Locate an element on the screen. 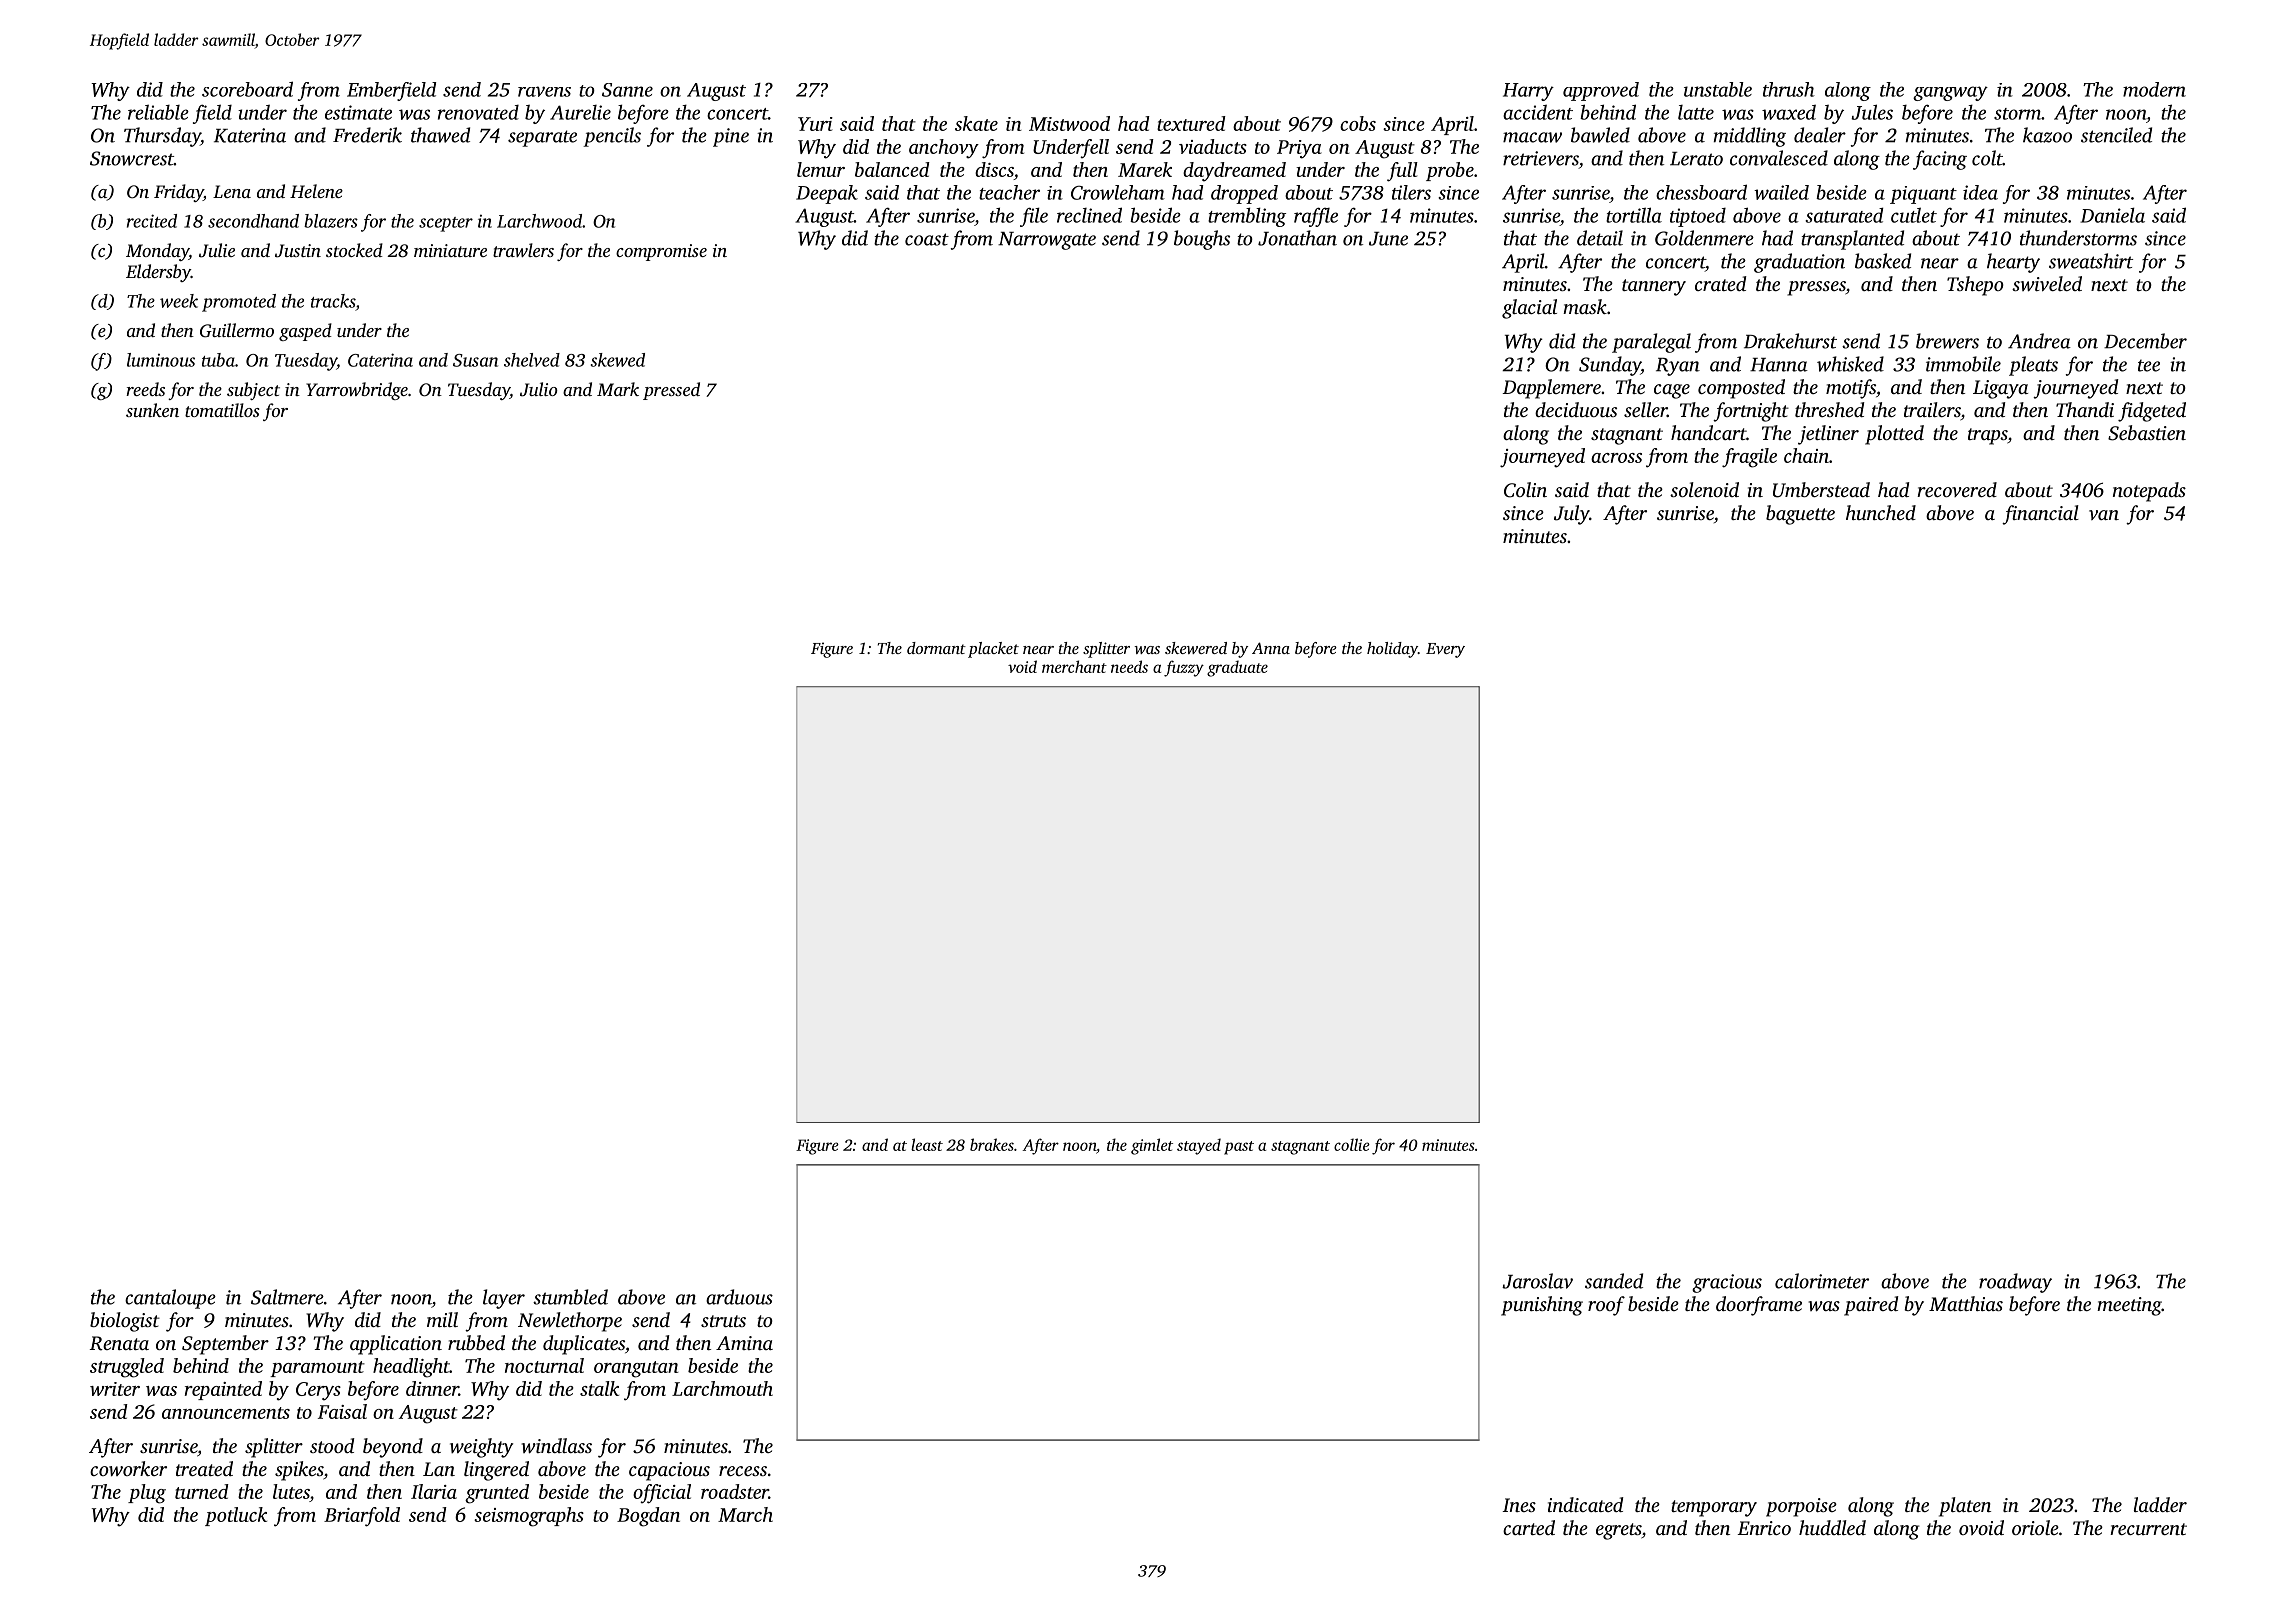 The width and height of the screenshot is (2276, 1610). dormant is located at coordinates (936, 648).
